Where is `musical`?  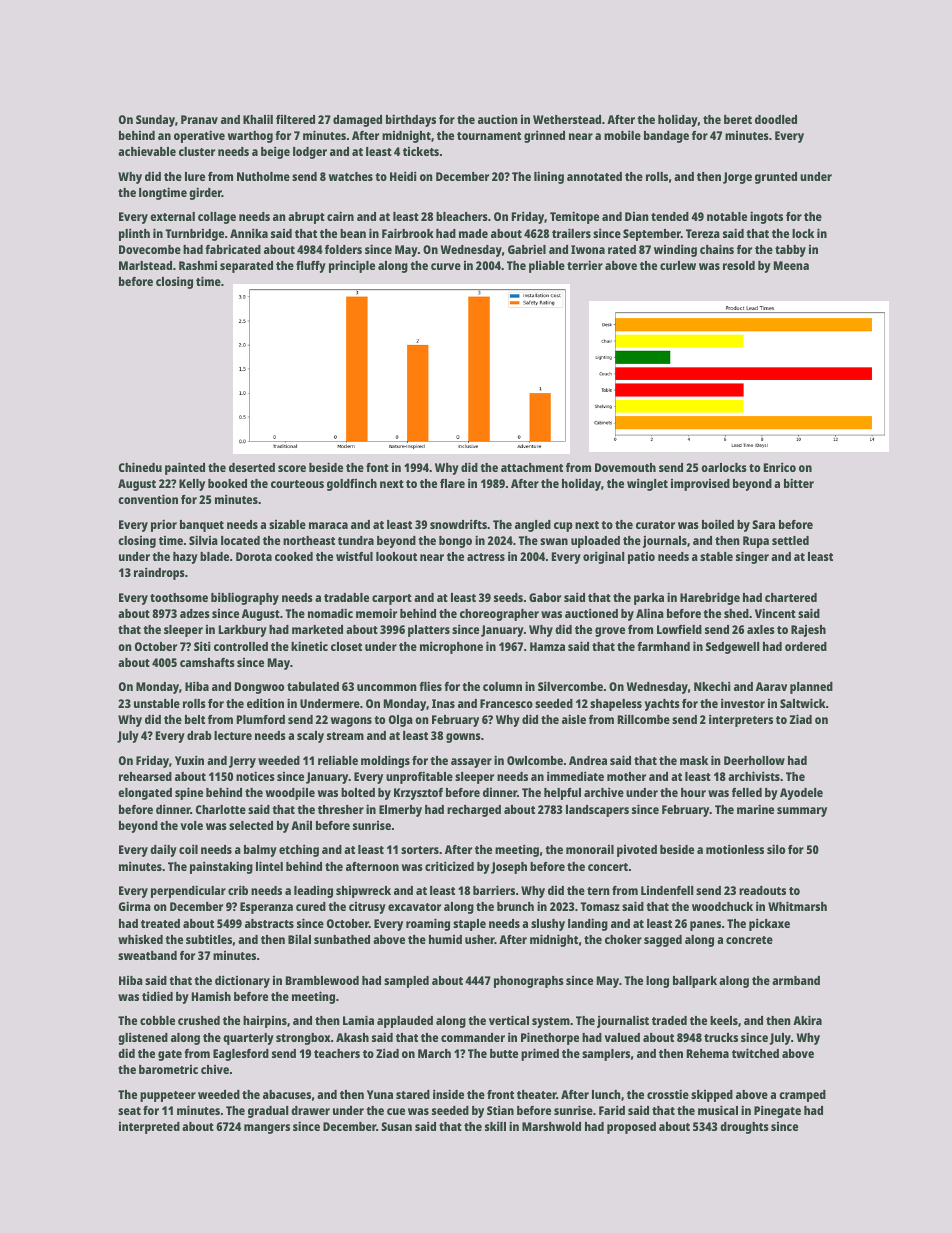
musical is located at coordinates (718, 1110).
